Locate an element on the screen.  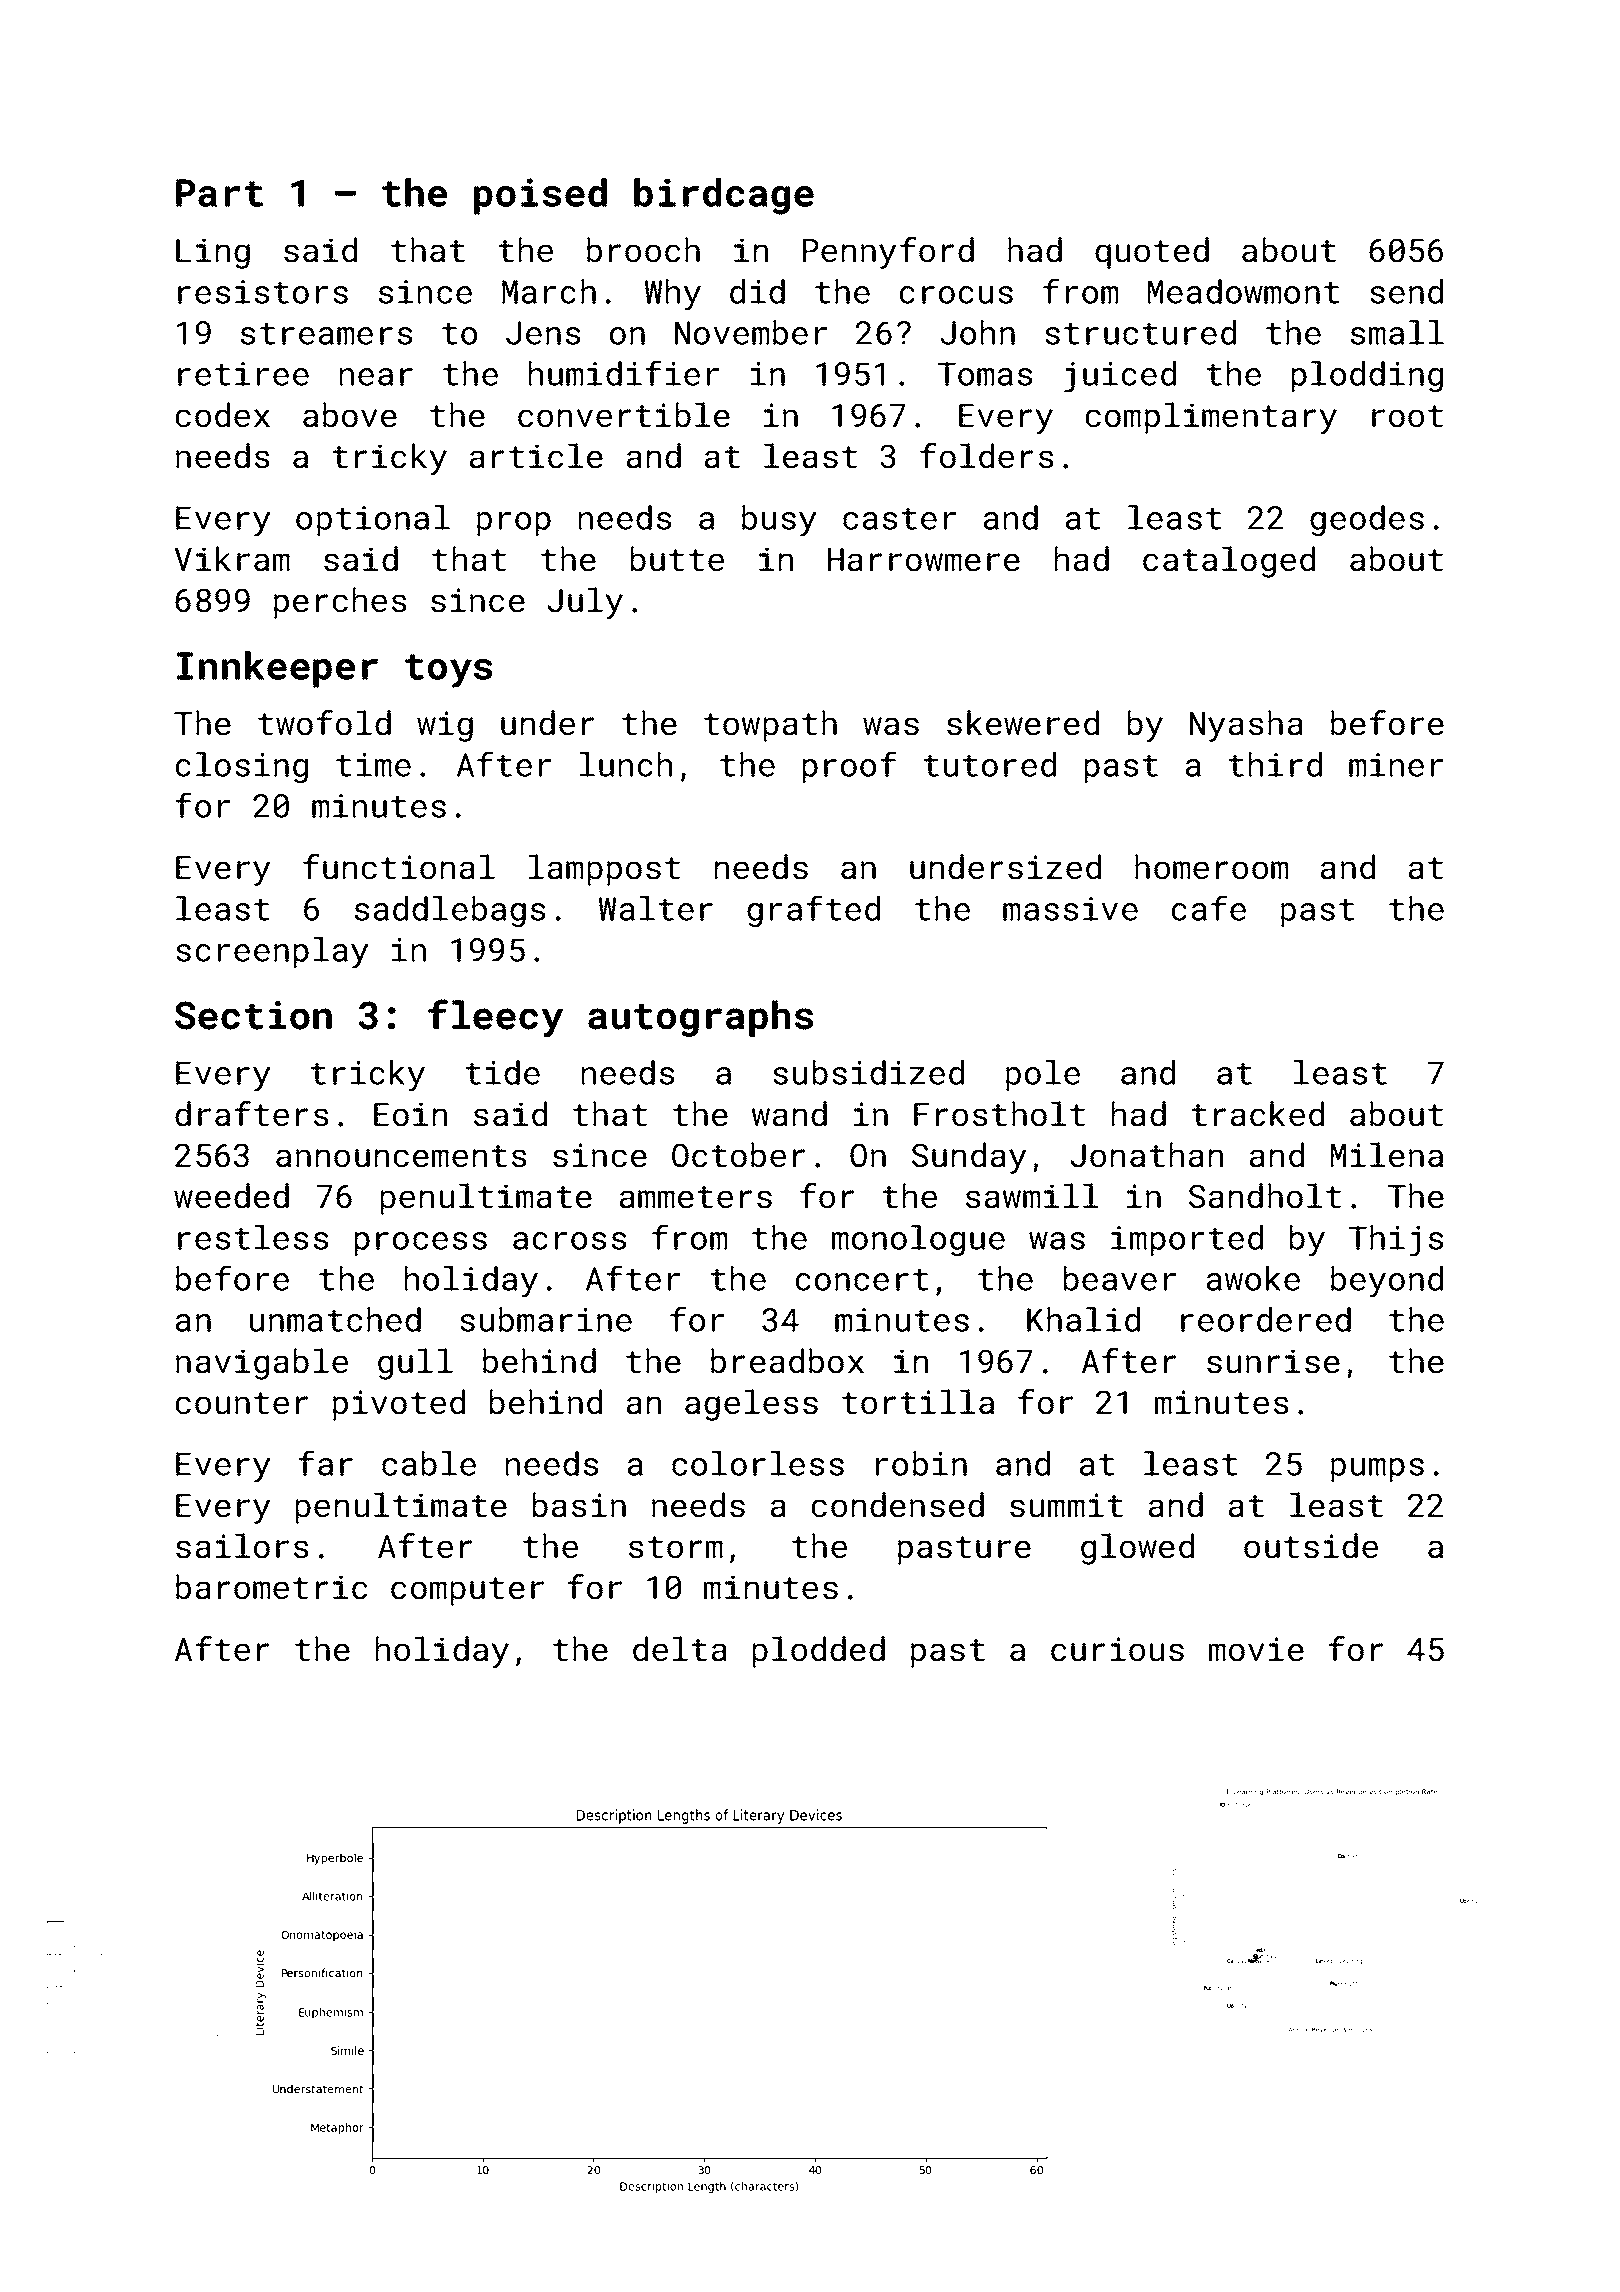
cafe is located at coordinates (1209, 908).
